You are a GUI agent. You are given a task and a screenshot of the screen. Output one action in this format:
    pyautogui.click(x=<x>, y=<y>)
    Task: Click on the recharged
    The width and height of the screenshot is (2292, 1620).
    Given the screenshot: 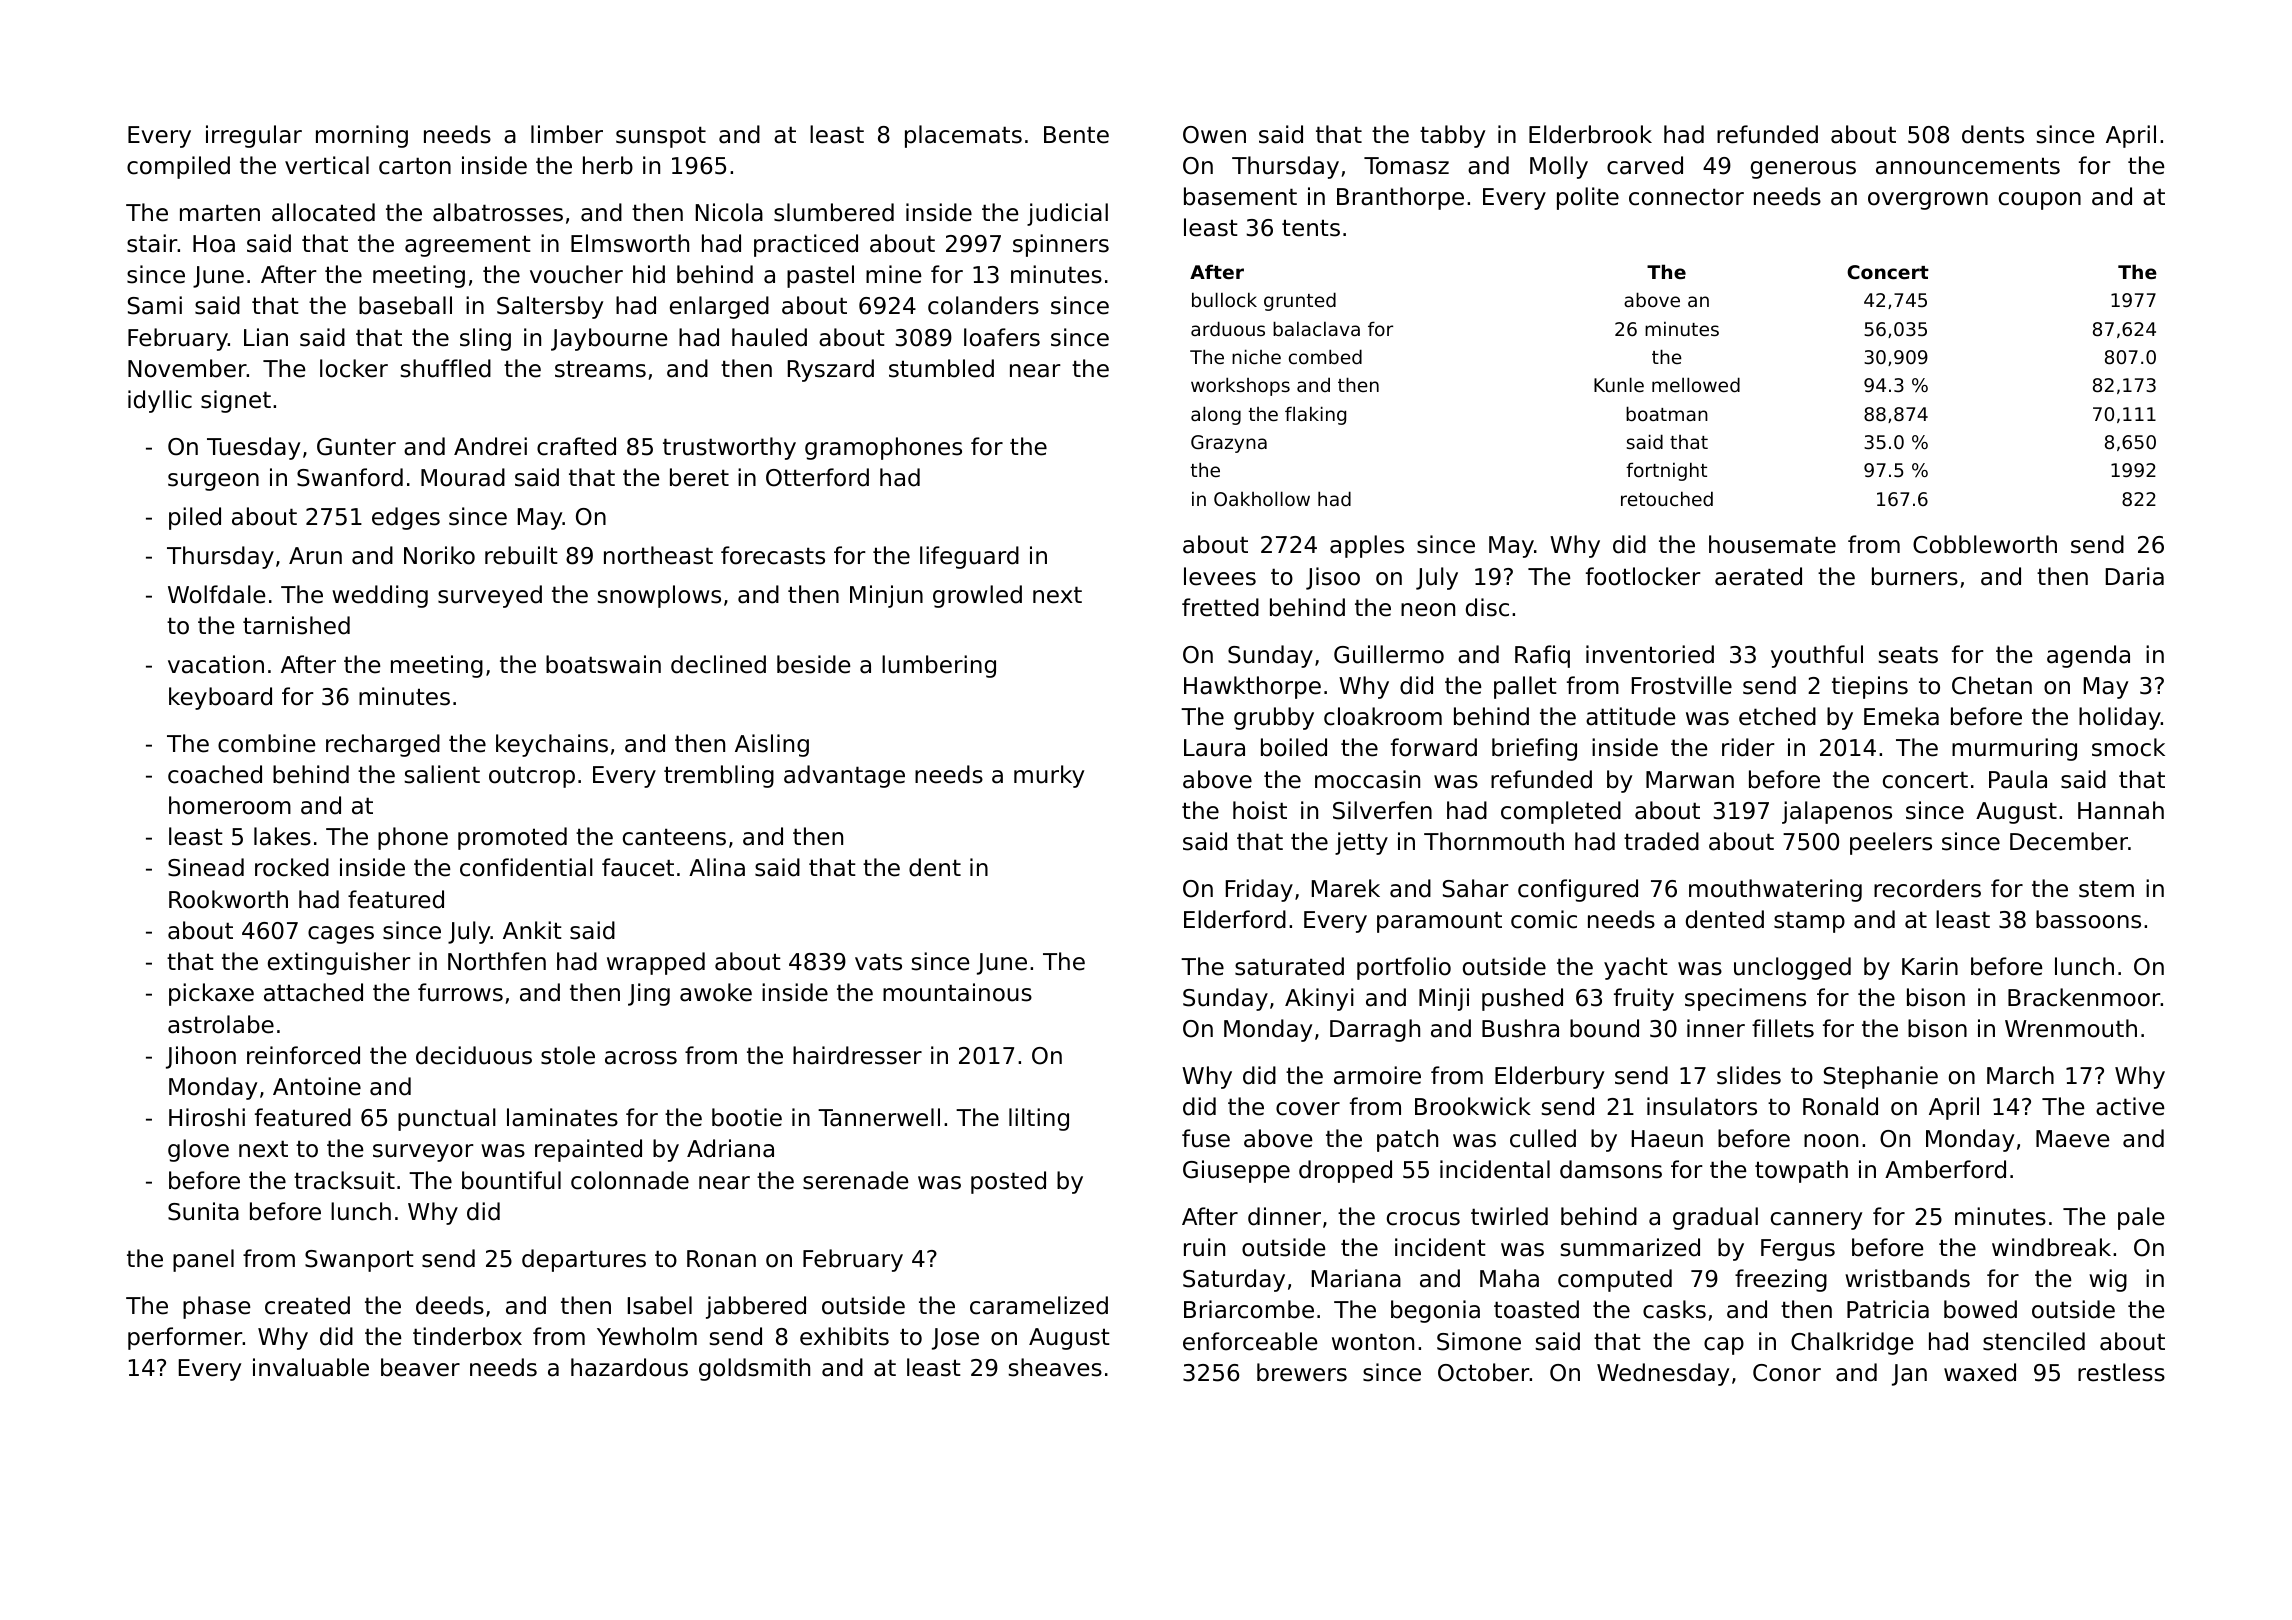 What is the action you would take?
    pyautogui.click(x=383, y=745)
